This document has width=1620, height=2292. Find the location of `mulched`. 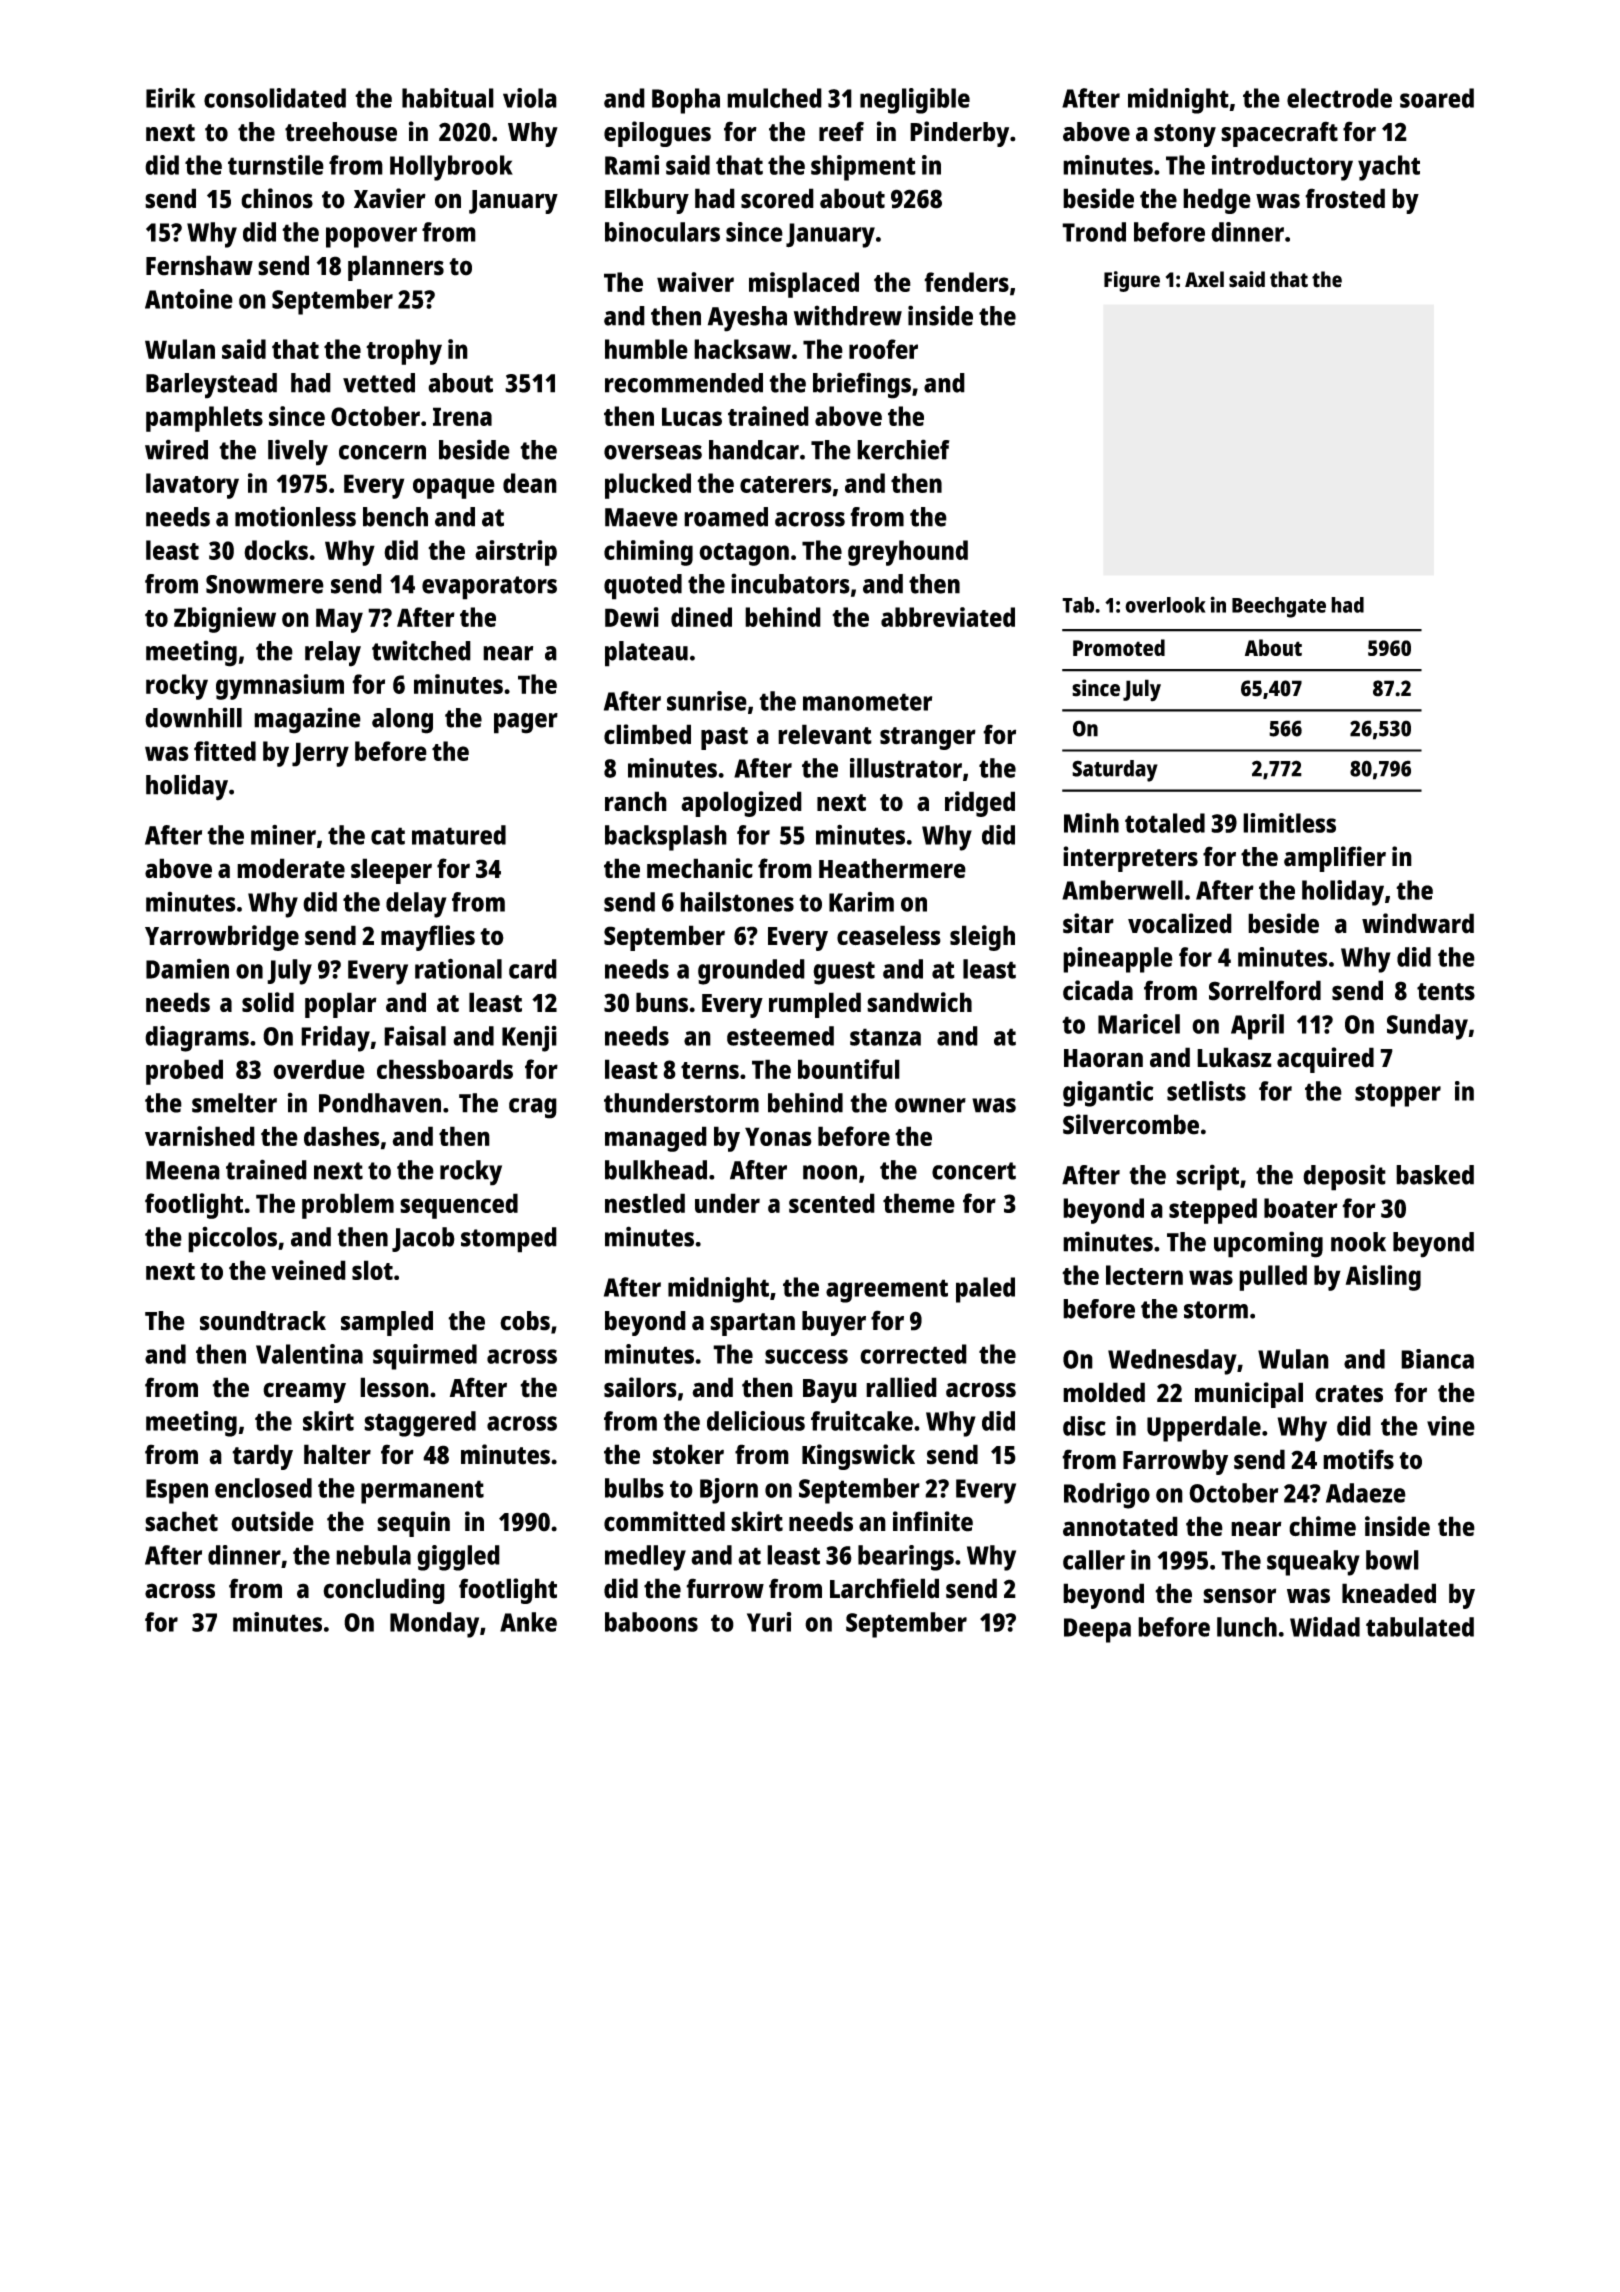

mulched is located at coordinates (774, 98).
